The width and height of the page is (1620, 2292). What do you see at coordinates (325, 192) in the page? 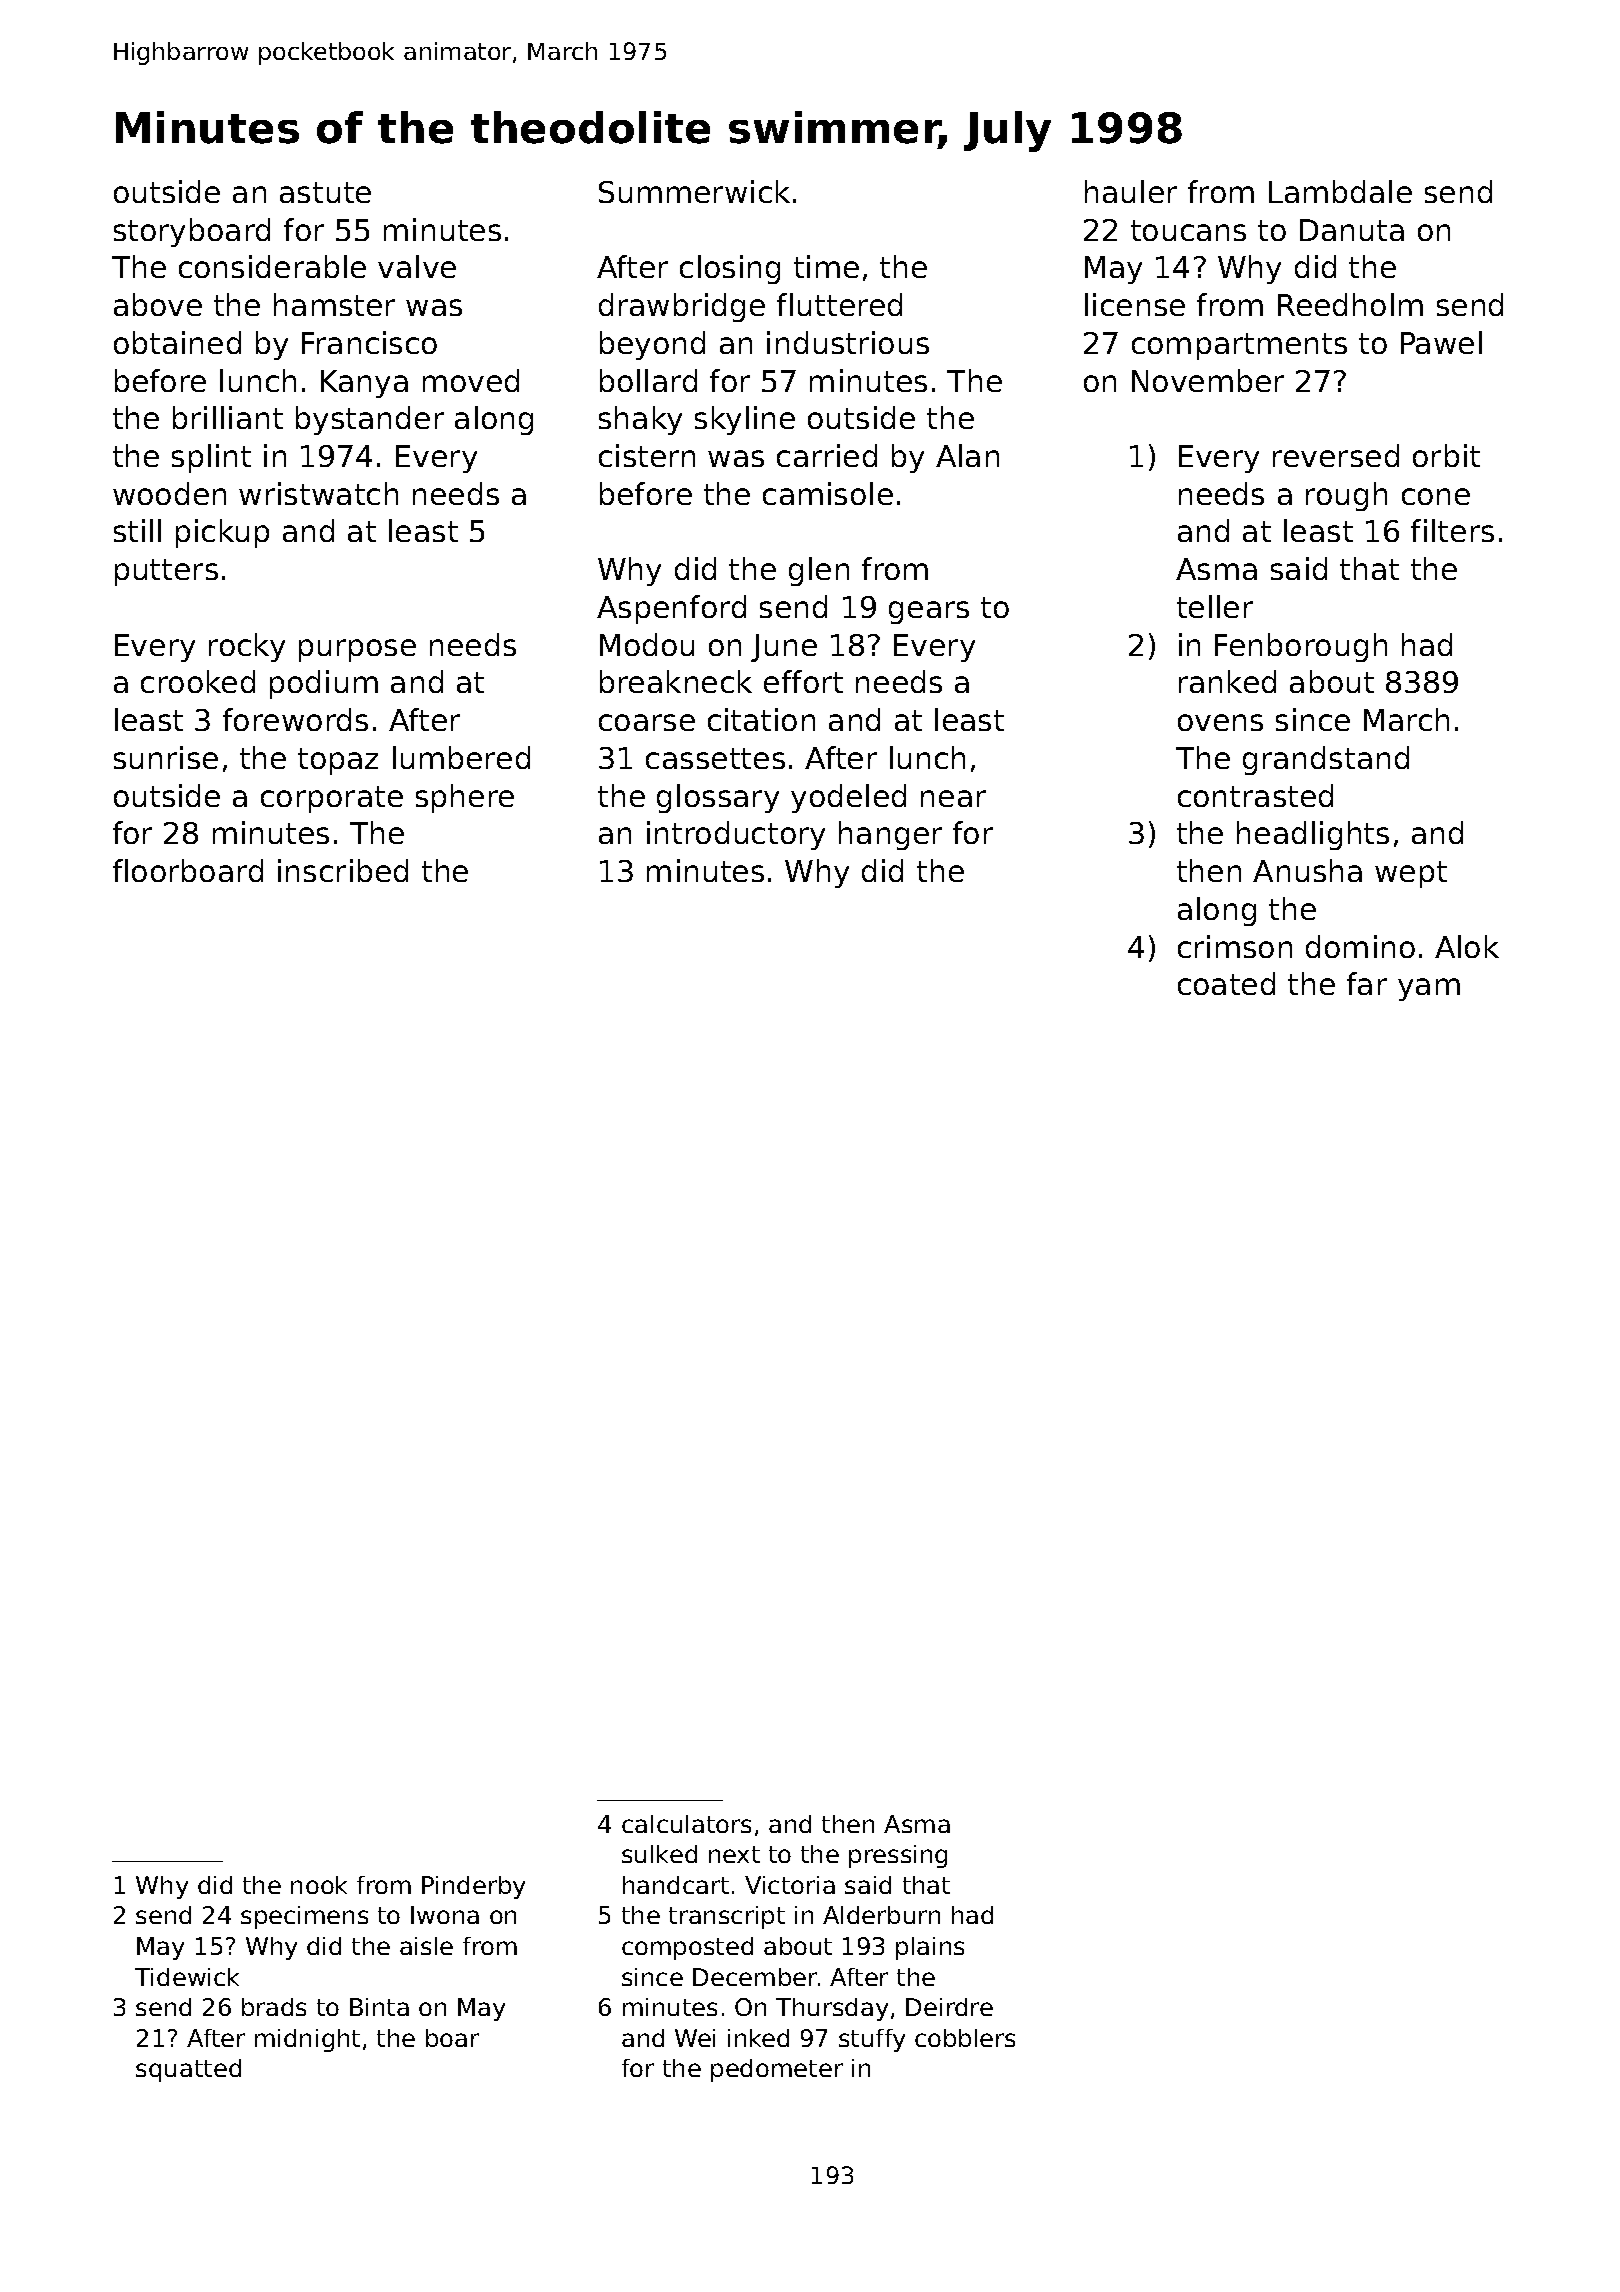
I see `astute` at bounding box center [325, 192].
